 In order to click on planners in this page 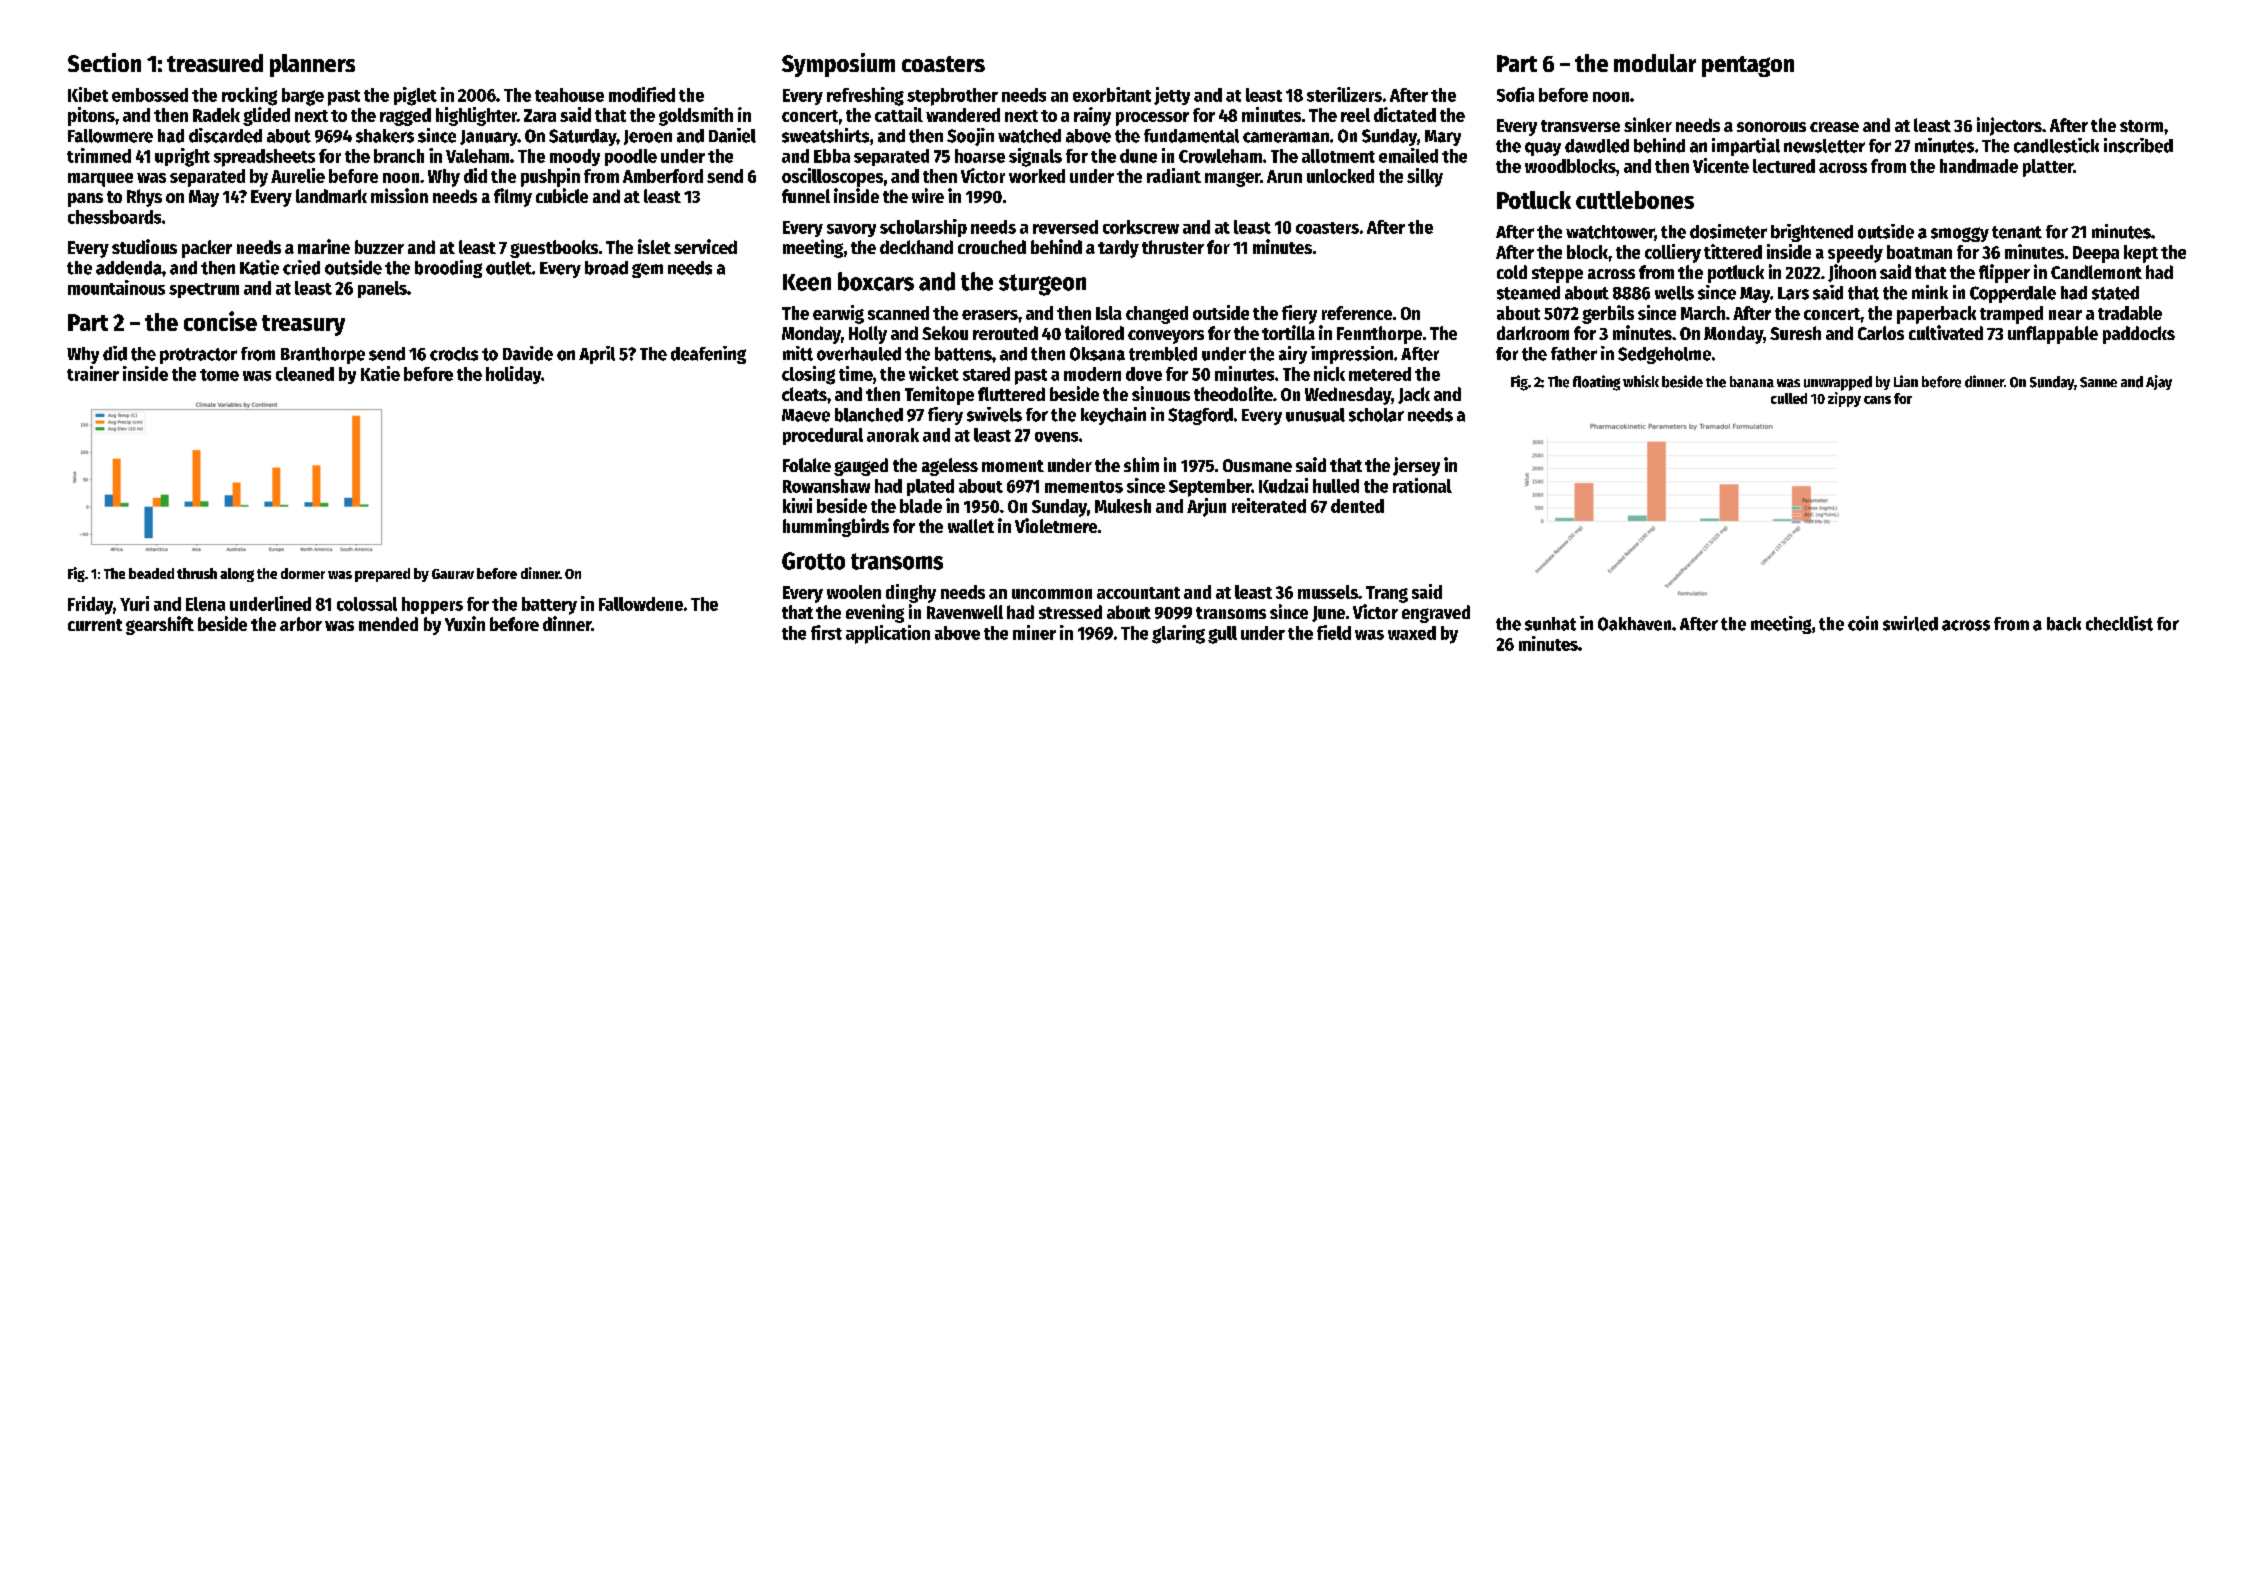, I will do `click(312, 65)`.
